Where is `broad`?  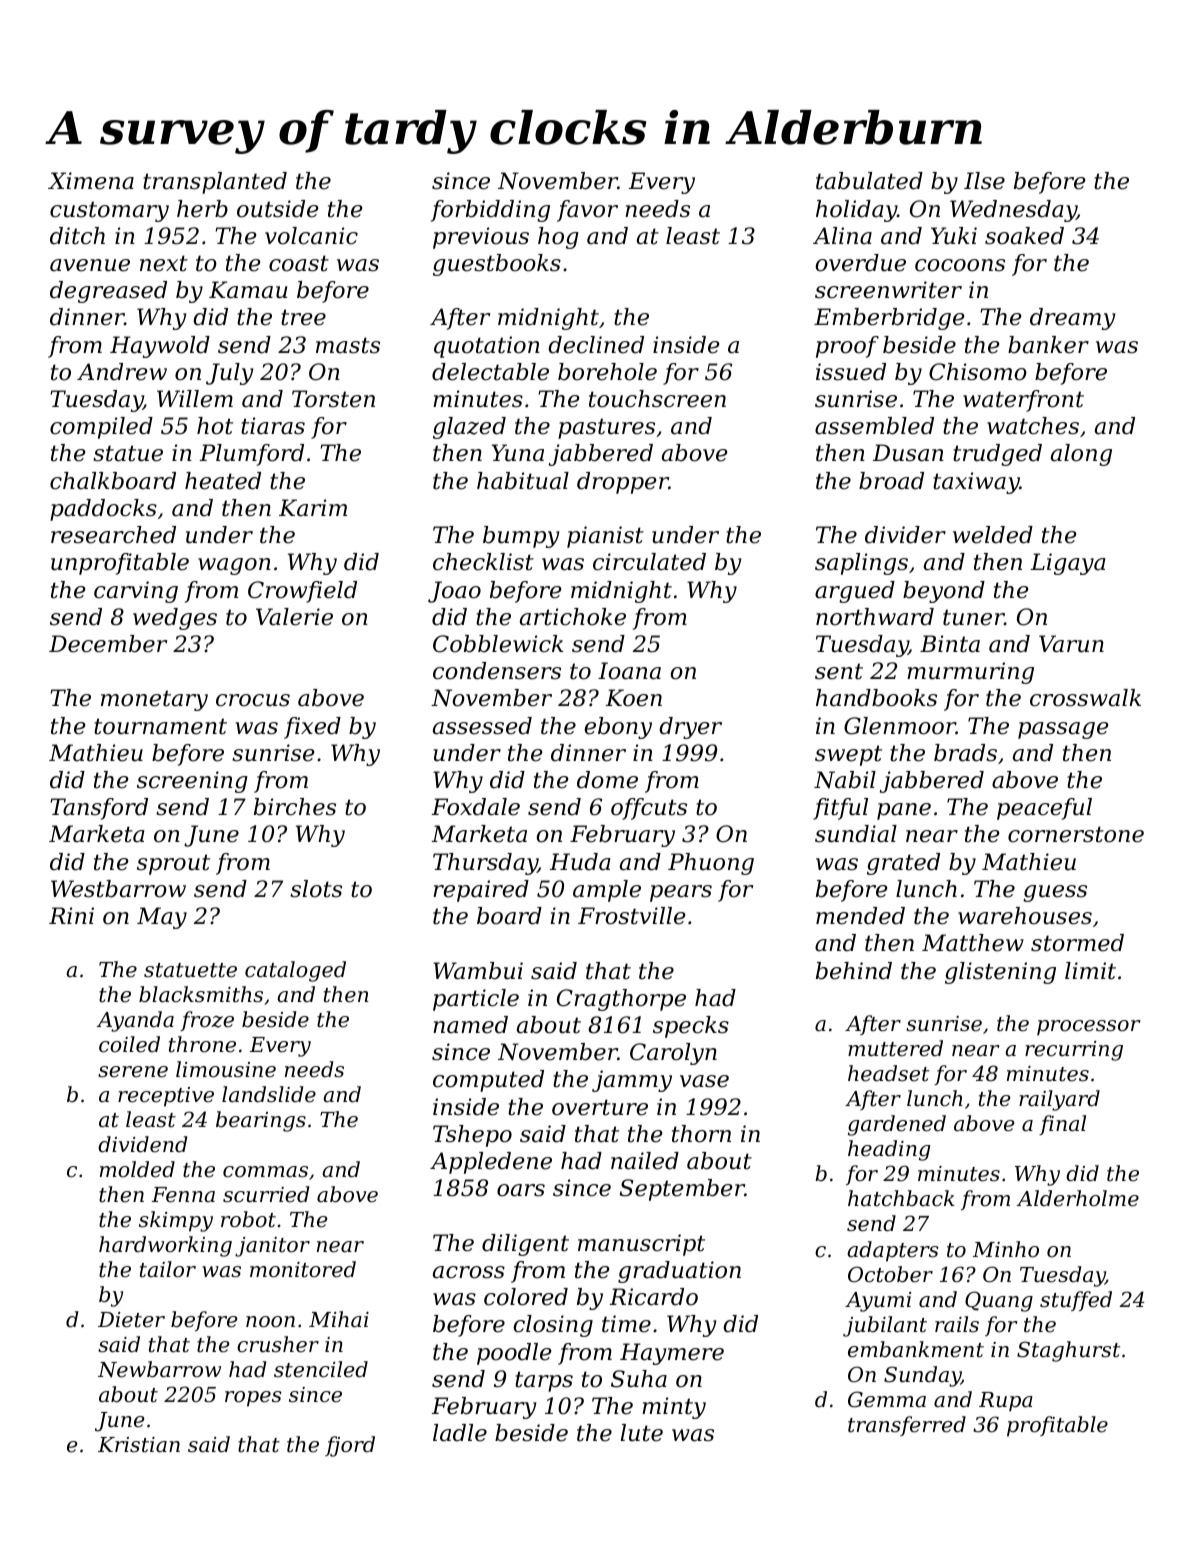 broad is located at coordinates (891, 481).
